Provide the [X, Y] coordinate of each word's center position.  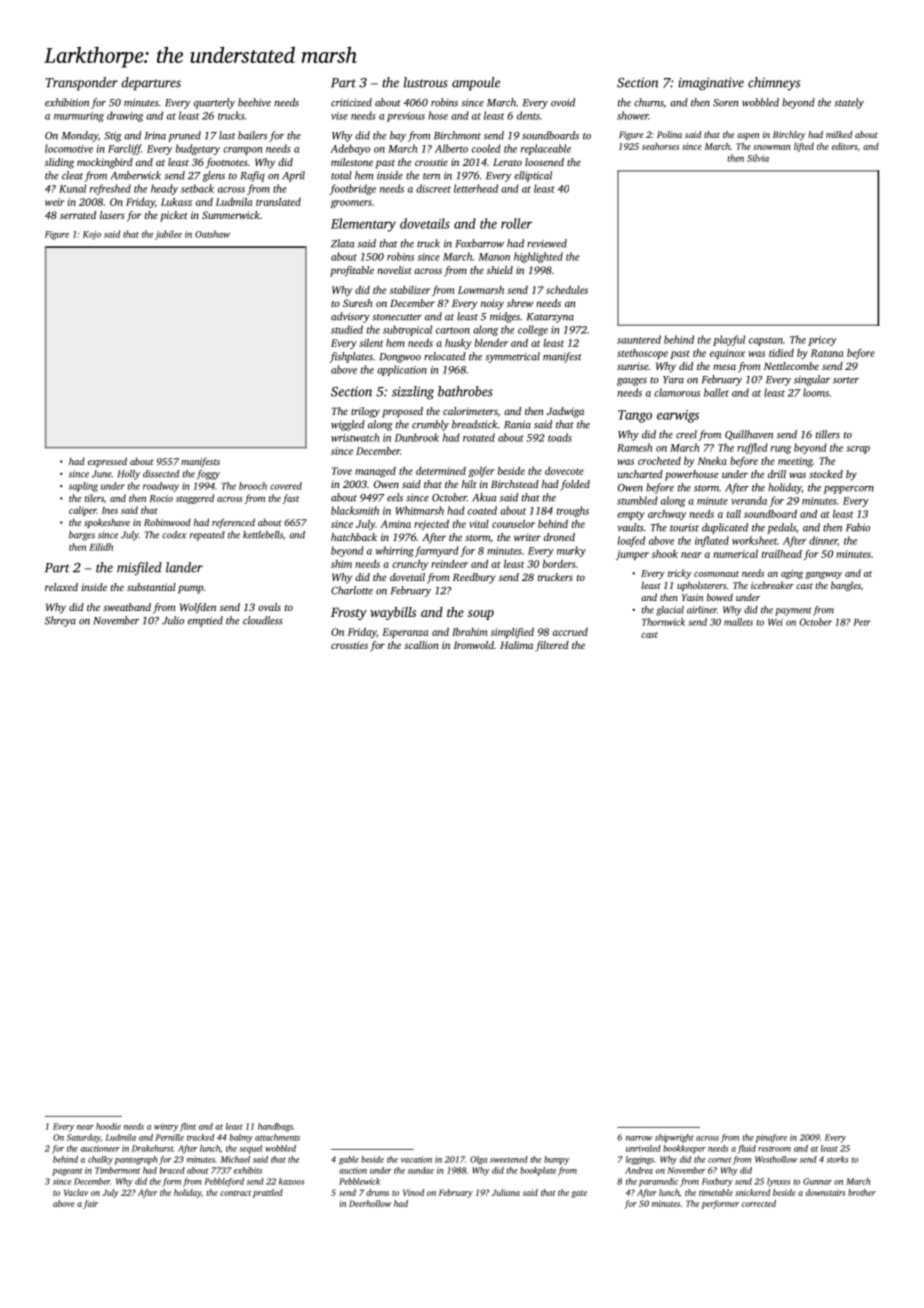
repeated [207, 536]
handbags [275, 1127]
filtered [552, 646]
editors [845, 146]
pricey [822, 341]
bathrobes [465, 391]
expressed [107, 462]
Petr [862, 622]
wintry [166, 1127]
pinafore [771, 1138]
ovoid [563, 102]
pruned [184, 136]
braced [172, 1170]
